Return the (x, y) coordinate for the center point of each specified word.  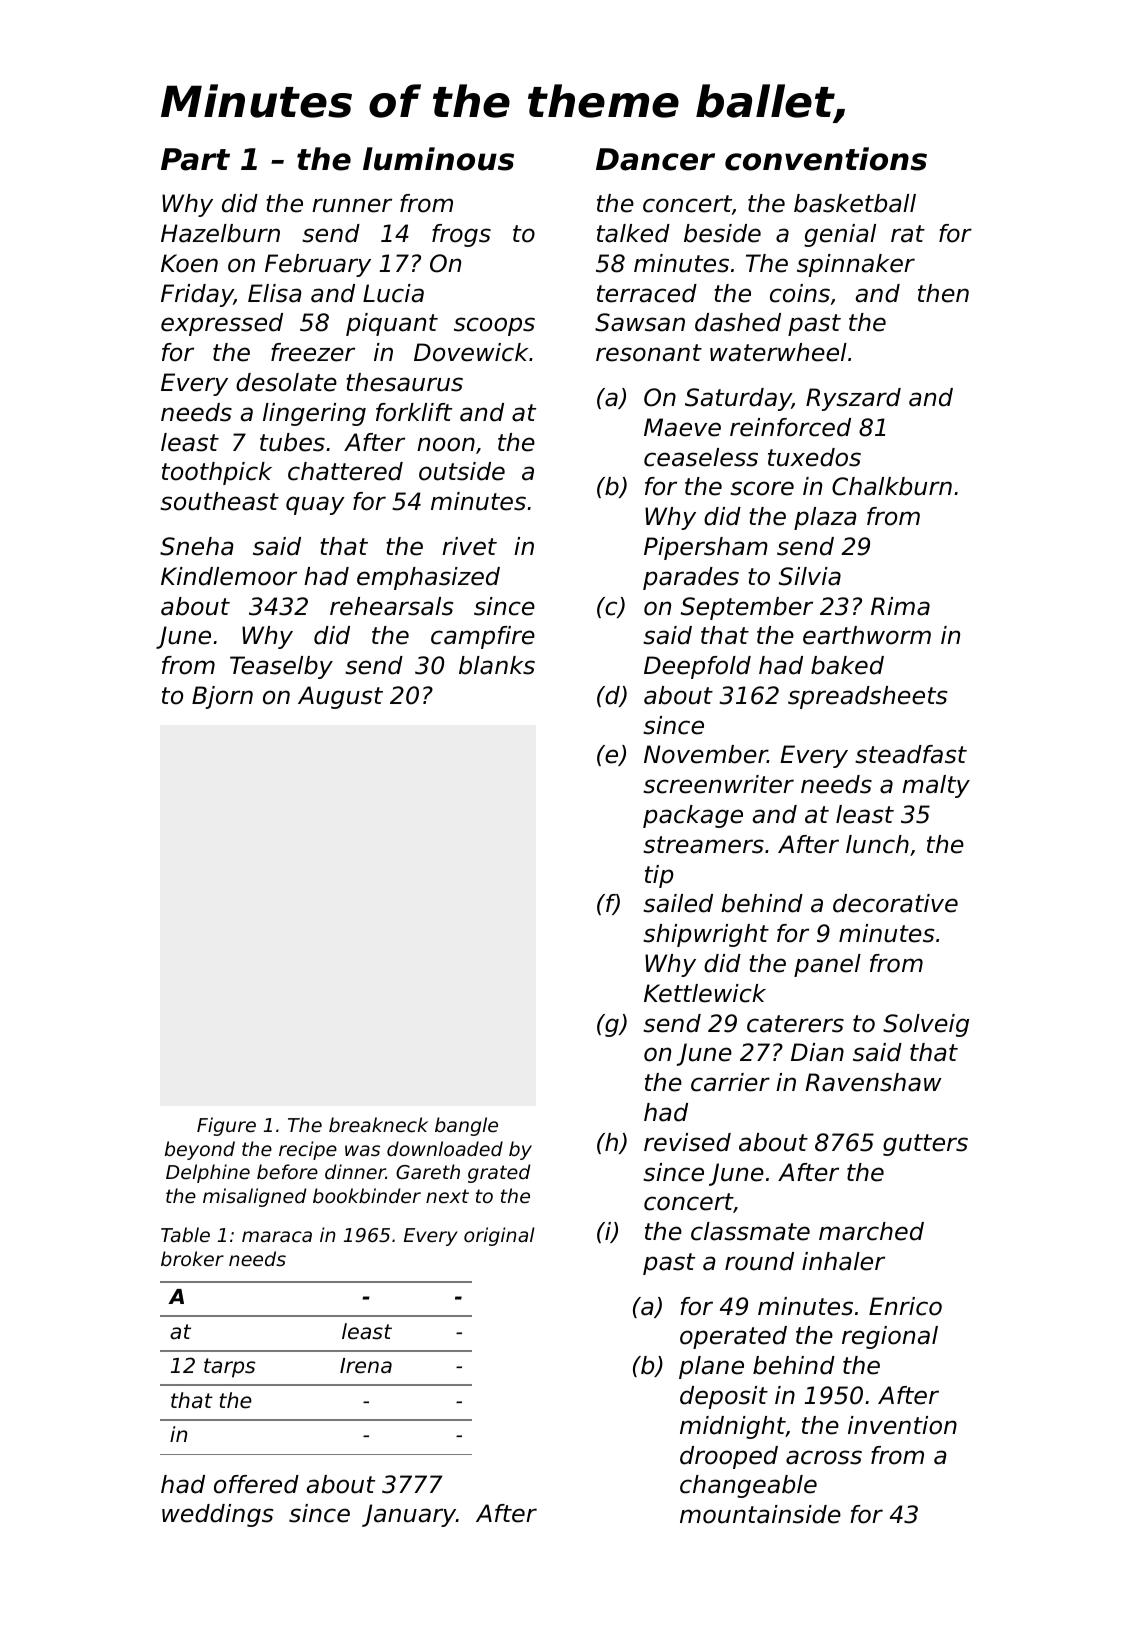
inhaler (843, 1261)
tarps (230, 1368)
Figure (226, 1126)
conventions (826, 159)
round (759, 1261)
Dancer (655, 159)
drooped (729, 1457)
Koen (189, 263)
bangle (466, 1126)
